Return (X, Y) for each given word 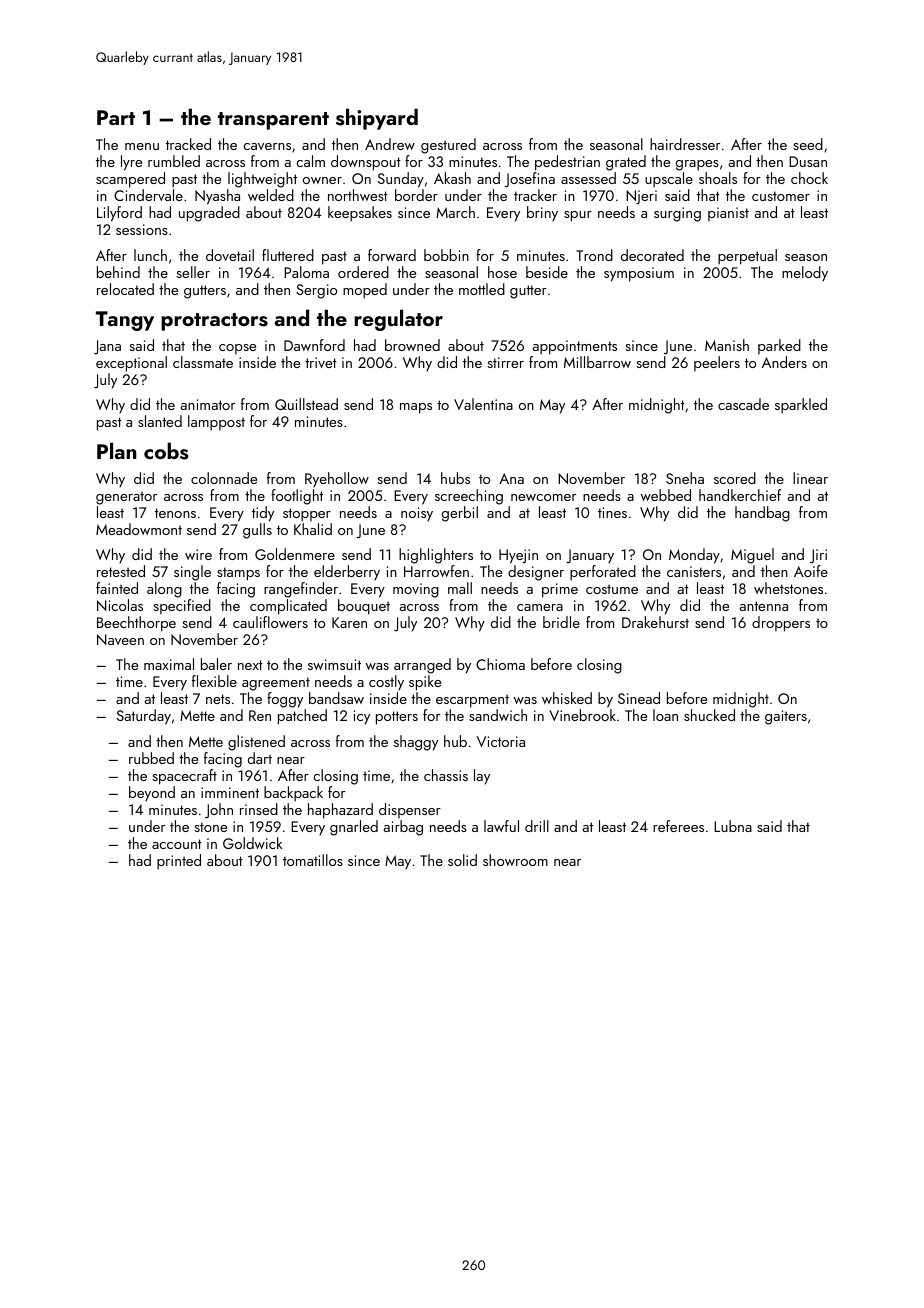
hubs (455, 478)
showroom (515, 860)
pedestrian (567, 163)
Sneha (685, 478)
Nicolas (120, 605)
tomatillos (313, 860)
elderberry (347, 572)
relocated (125, 289)
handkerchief (740, 495)
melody (805, 273)
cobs (166, 451)
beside (547, 272)
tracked (188, 144)
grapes (697, 165)
